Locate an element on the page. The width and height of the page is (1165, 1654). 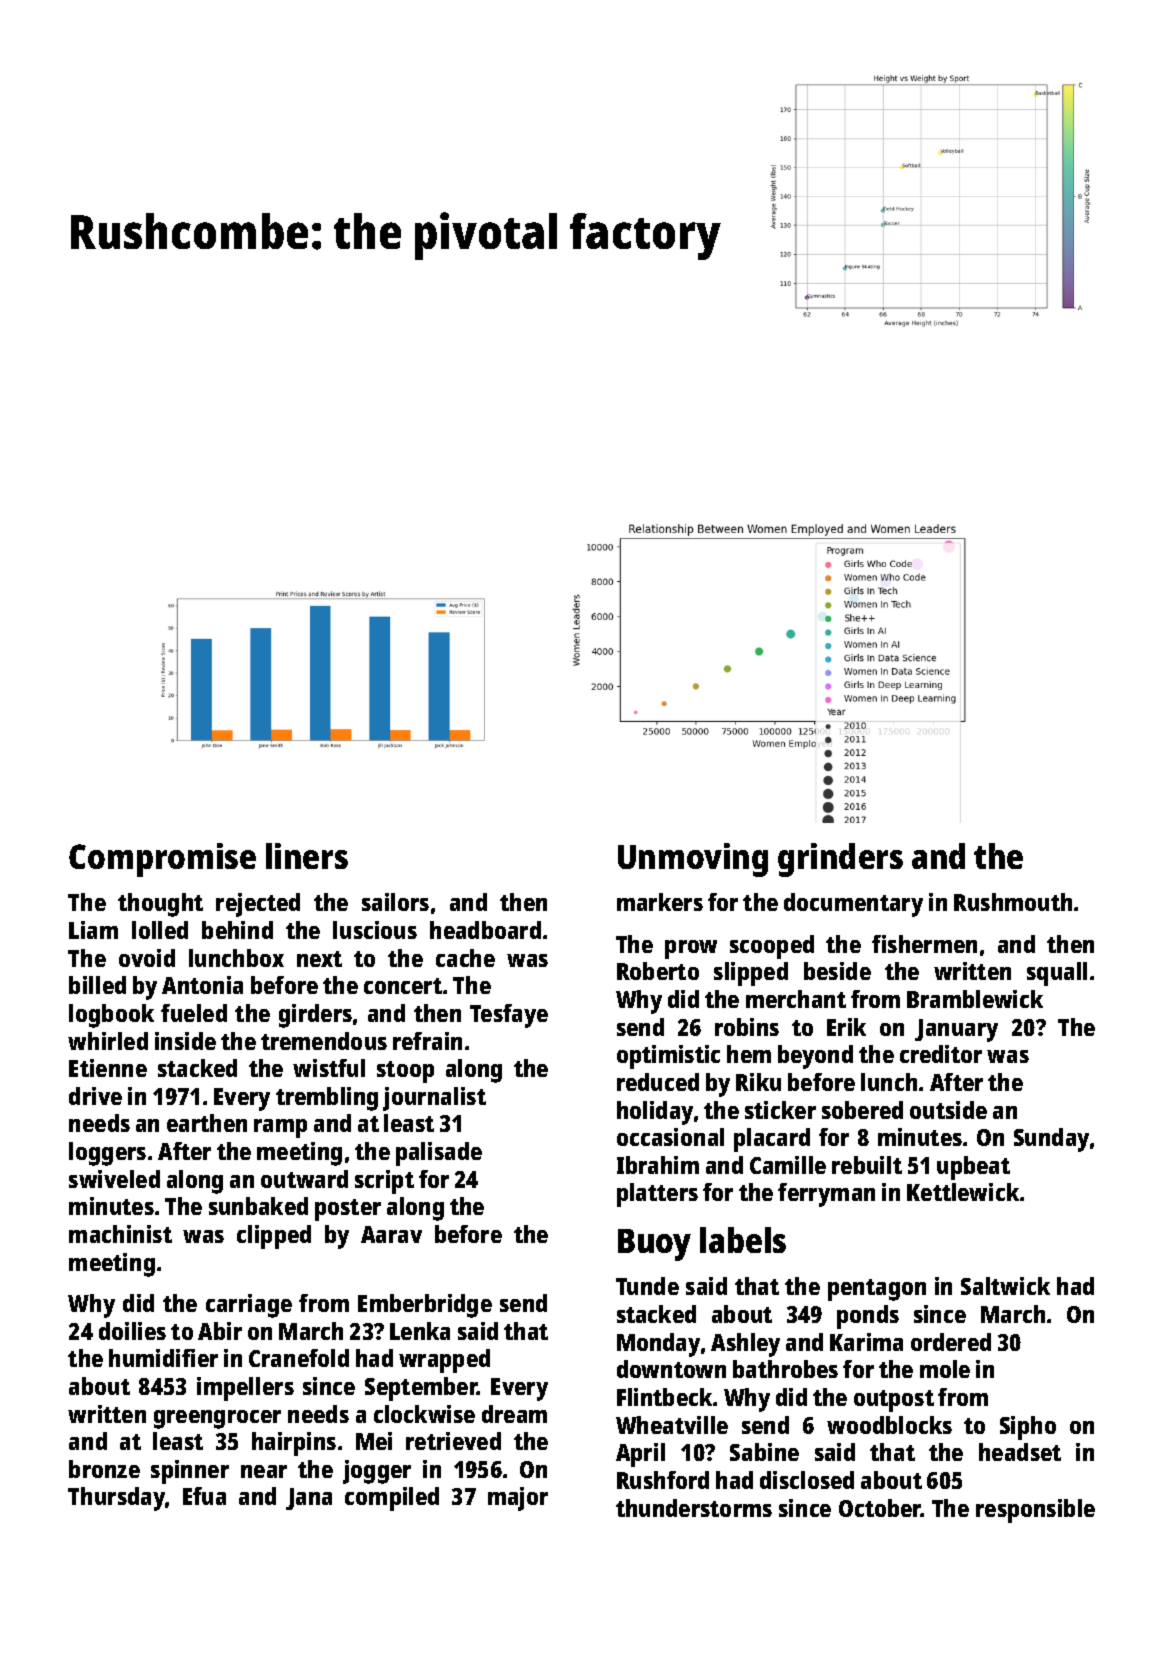
Mei is located at coordinates (374, 1441).
